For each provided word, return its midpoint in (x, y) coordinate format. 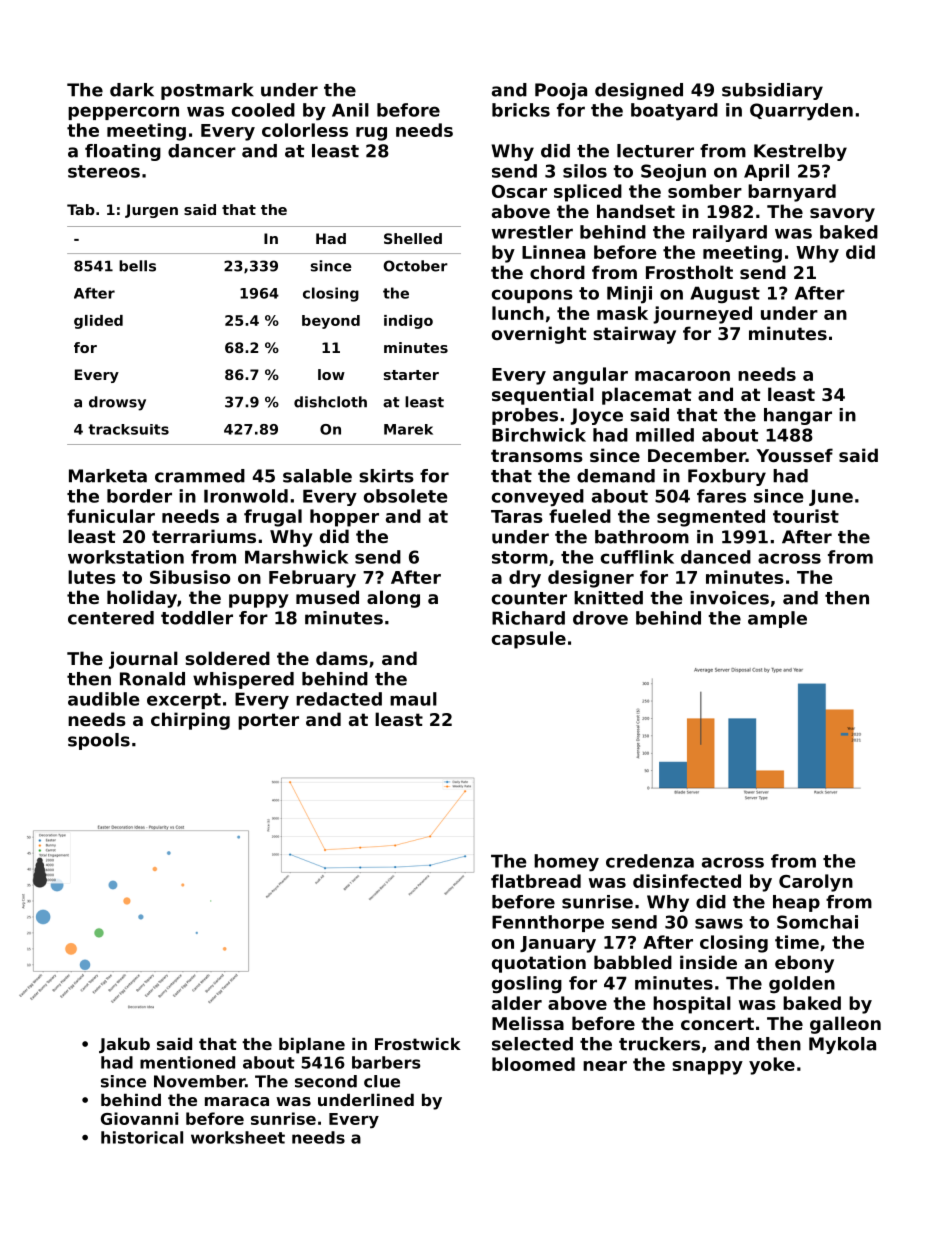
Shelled (413, 238)
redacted (339, 699)
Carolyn (816, 883)
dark (132, 90)
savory (842, 215)
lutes (92, 577)
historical (142, 1137)
